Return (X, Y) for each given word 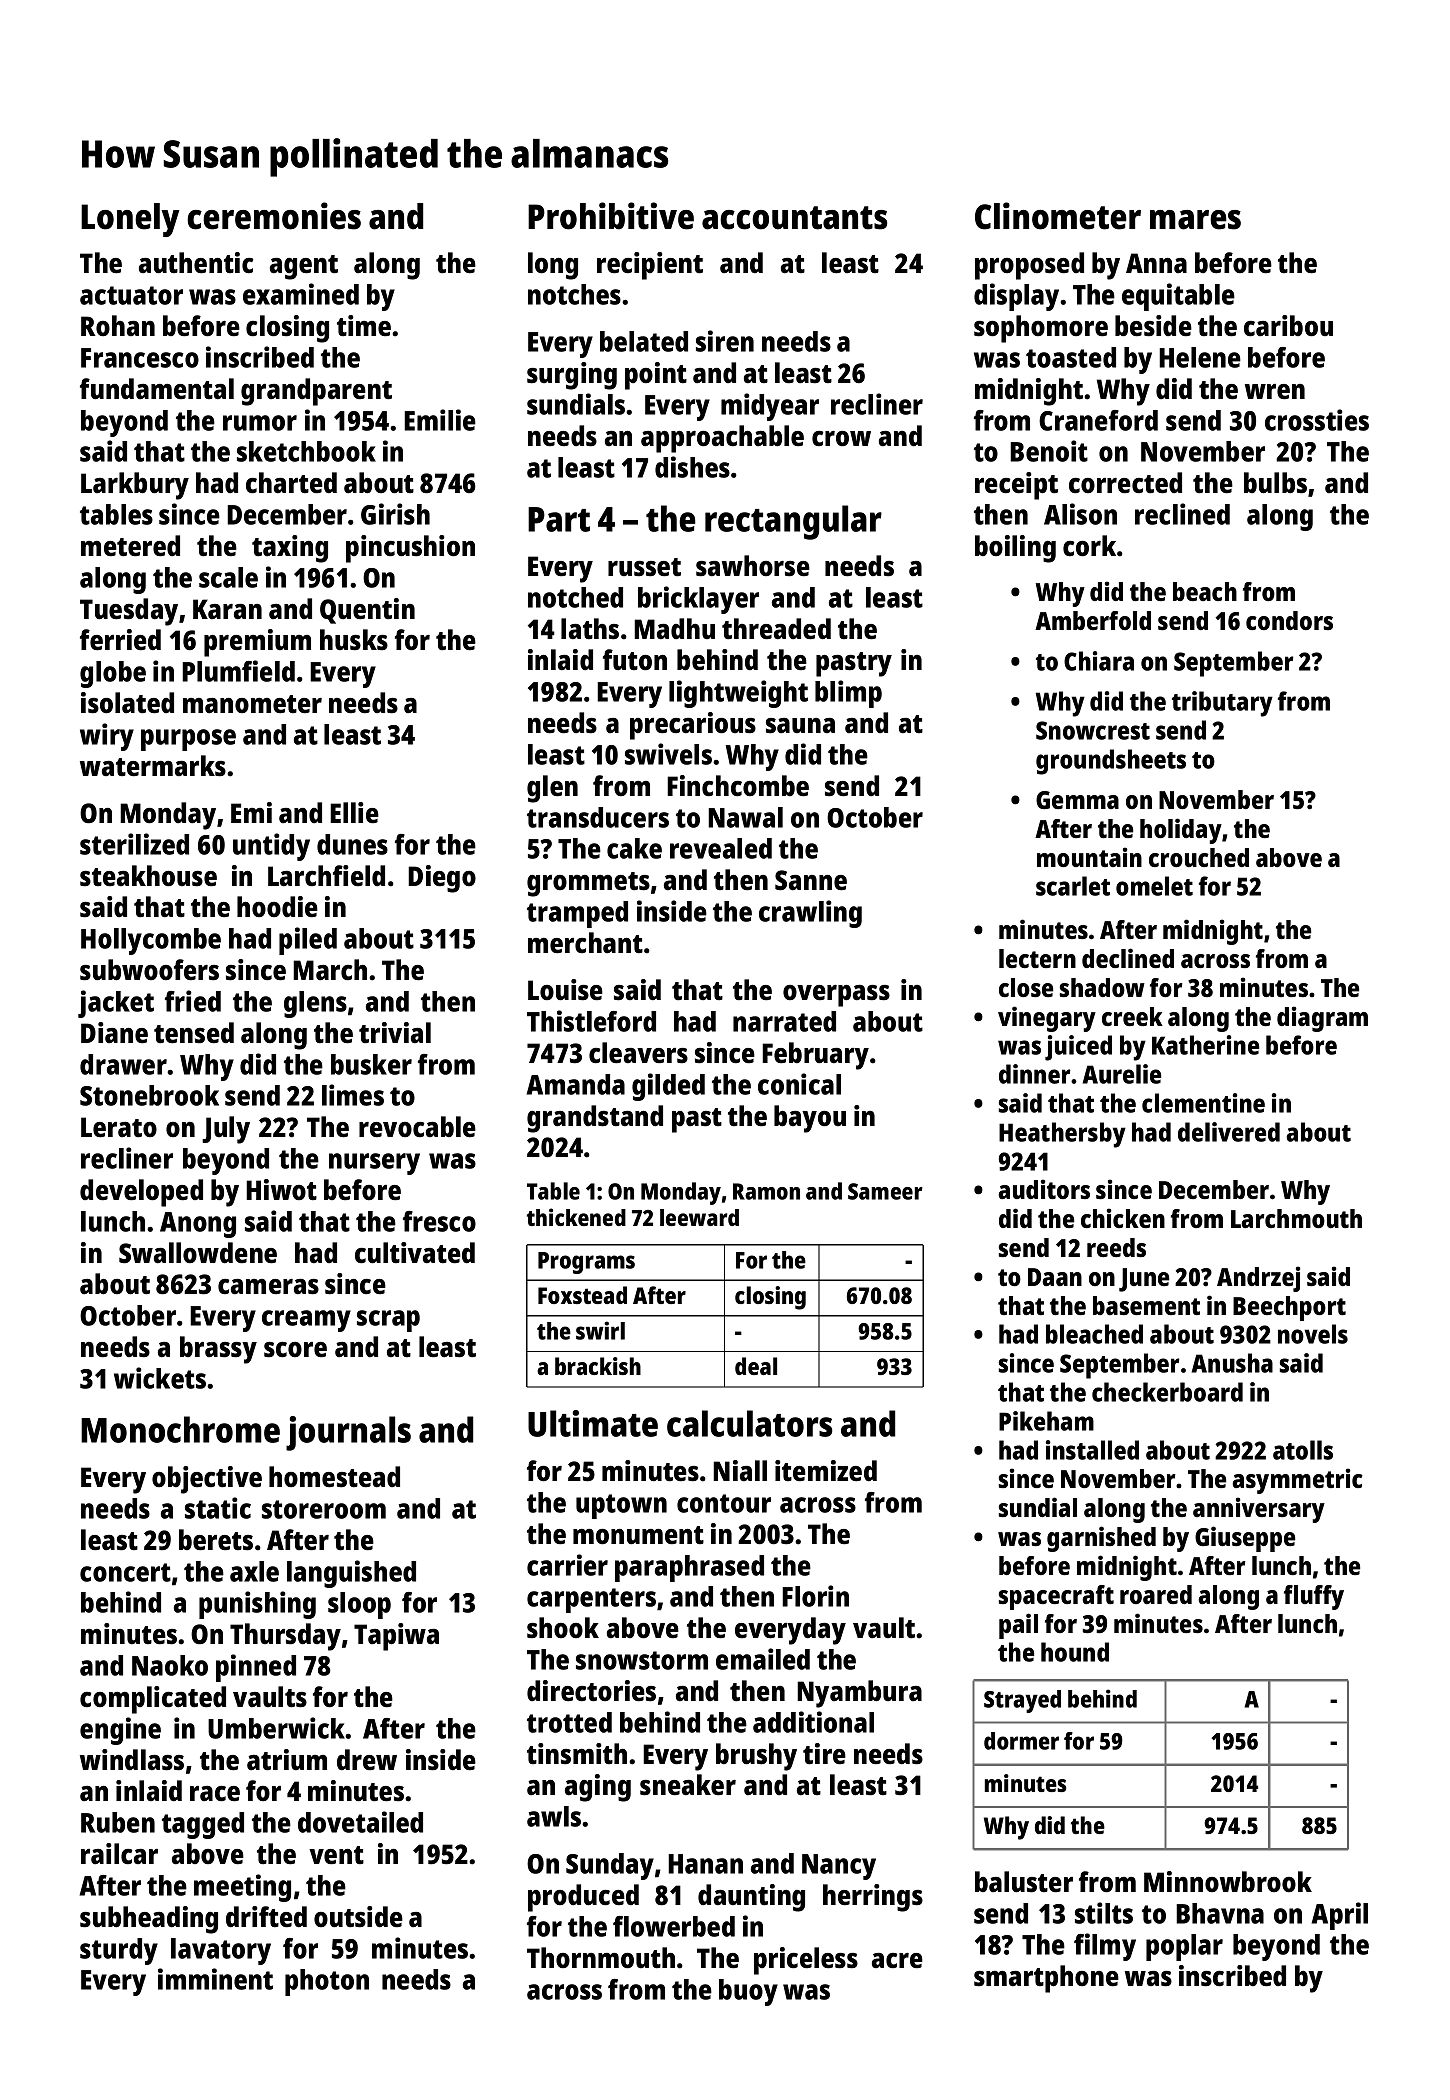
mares (1195, 220)
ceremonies (274, 216)
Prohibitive (611, 216)
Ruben (118, 1822)
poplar (1184, 1947)
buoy (748, 1992)
